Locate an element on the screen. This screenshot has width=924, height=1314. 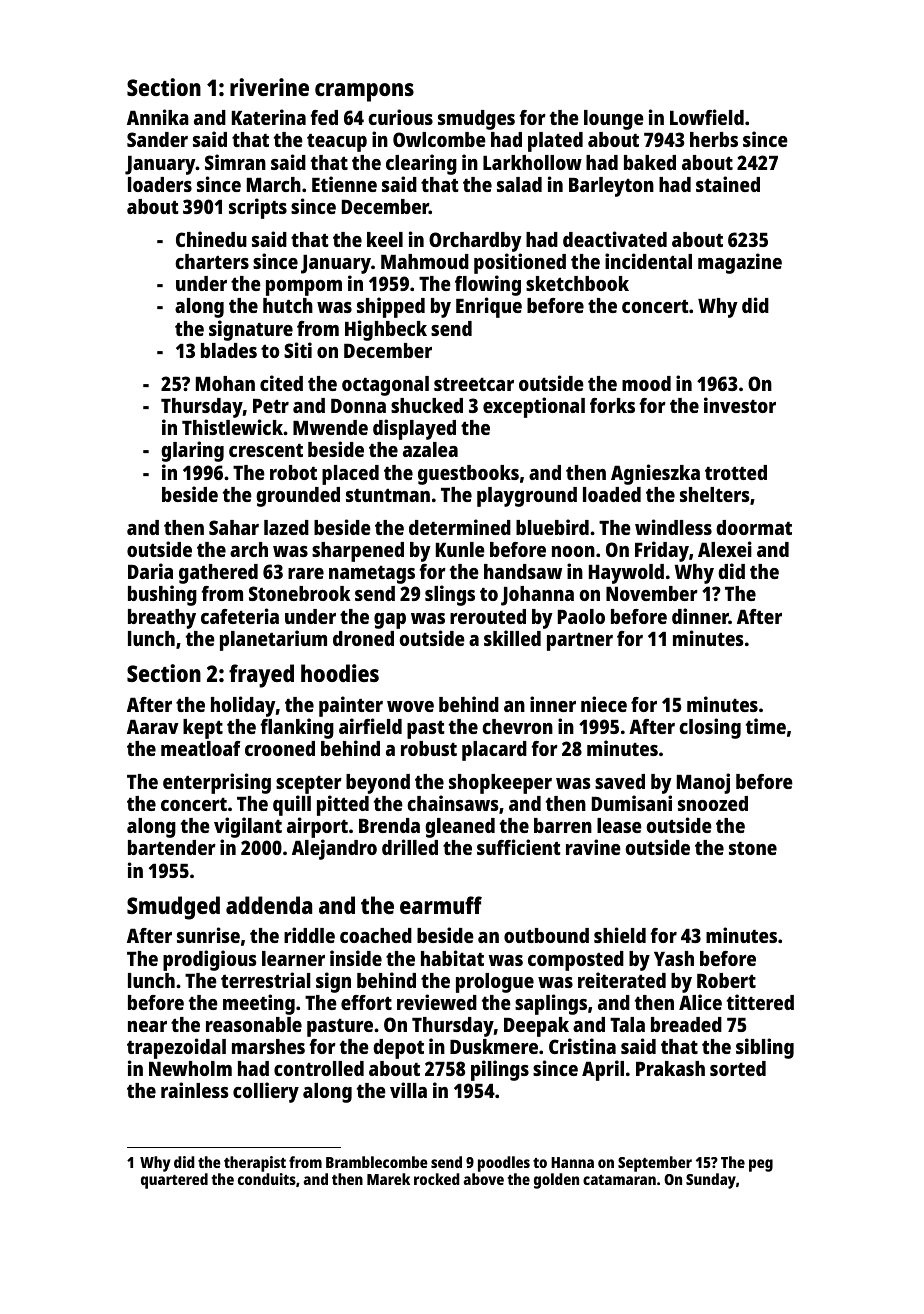
salad is located at coordinates (519, 184).
